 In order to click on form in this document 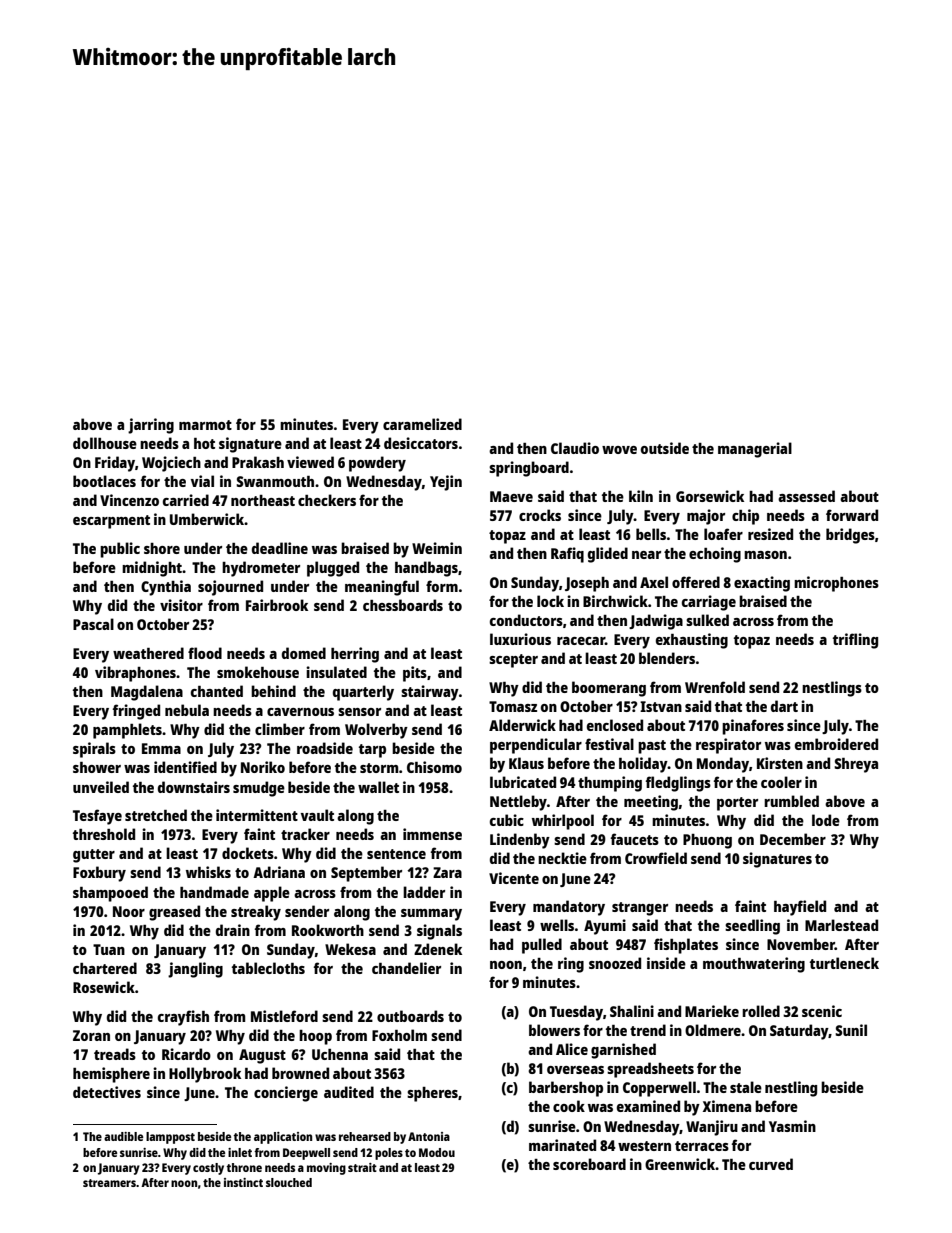, I will do `click(442, 586)`.
